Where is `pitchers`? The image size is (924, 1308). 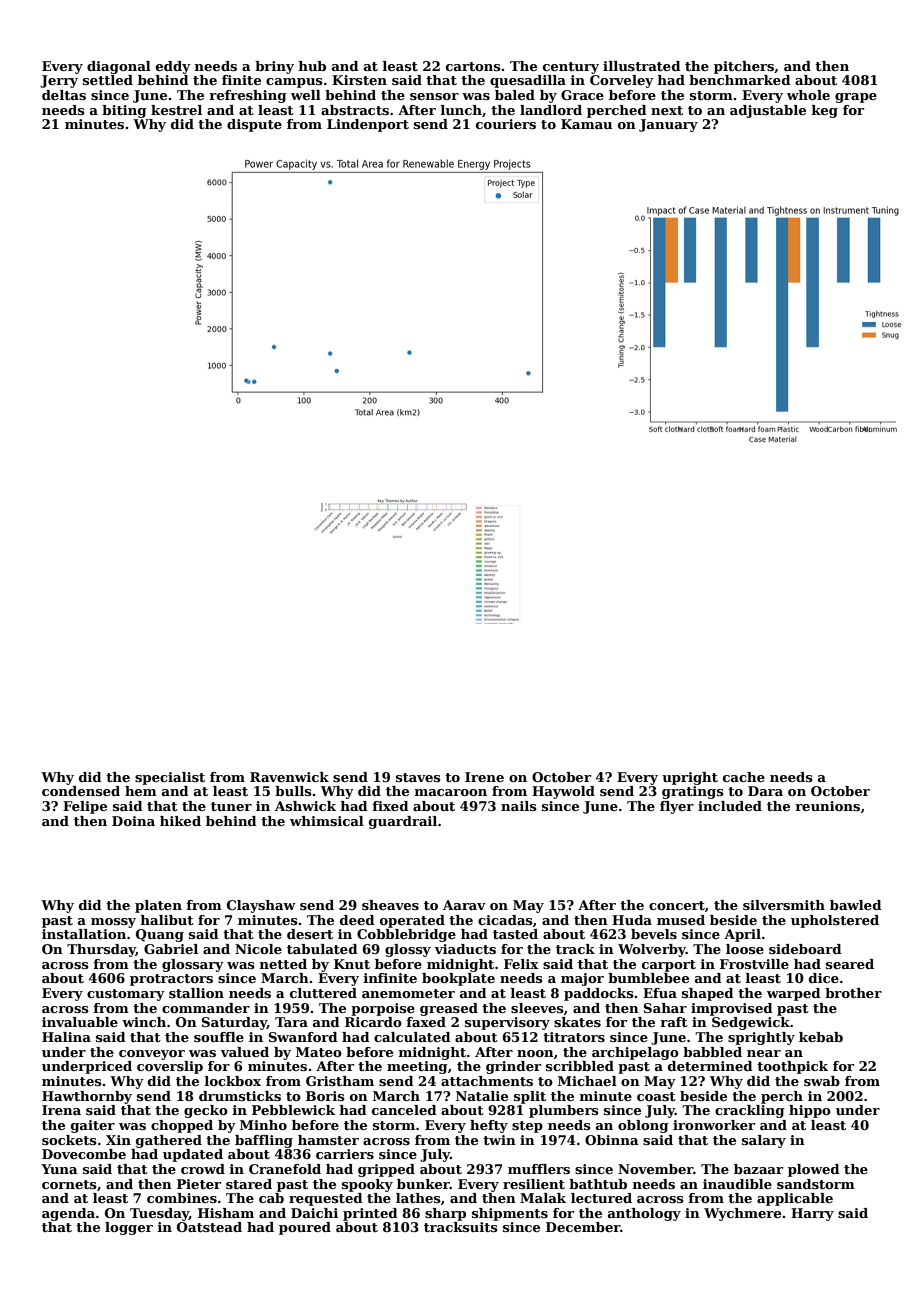
pitchers is located at coordinates (744, 67).
